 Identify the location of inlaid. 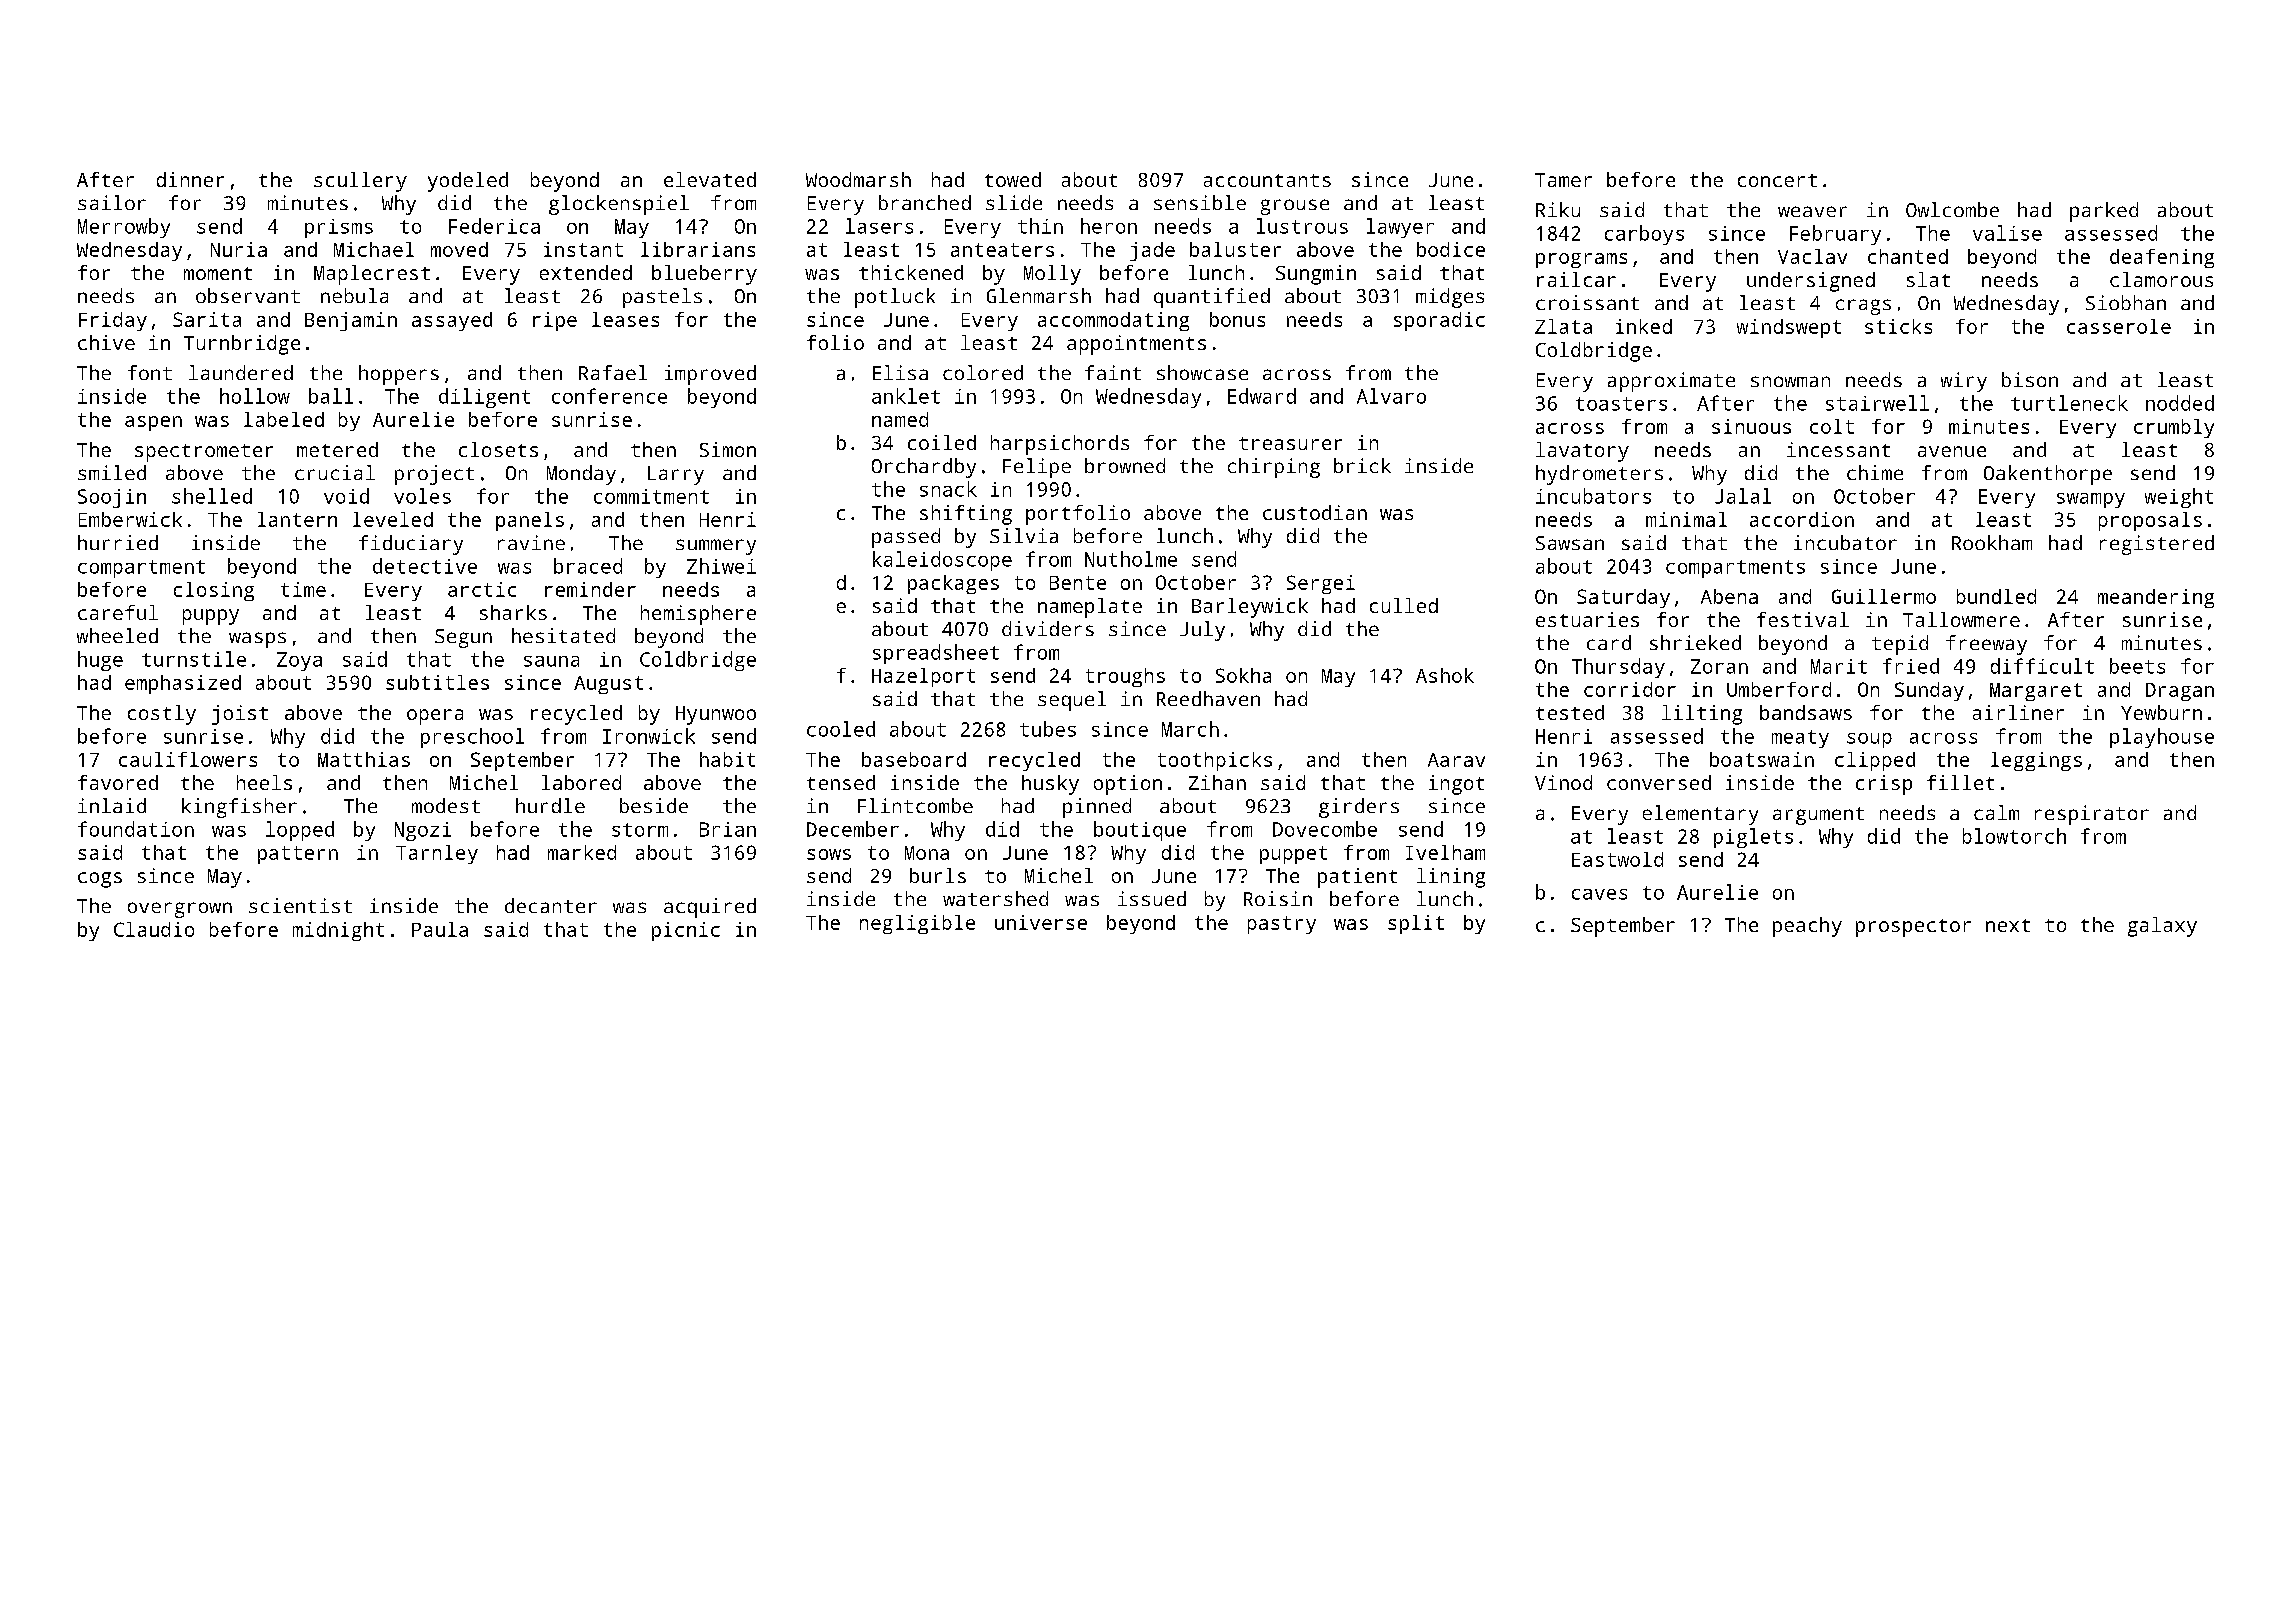
(112, 805).
